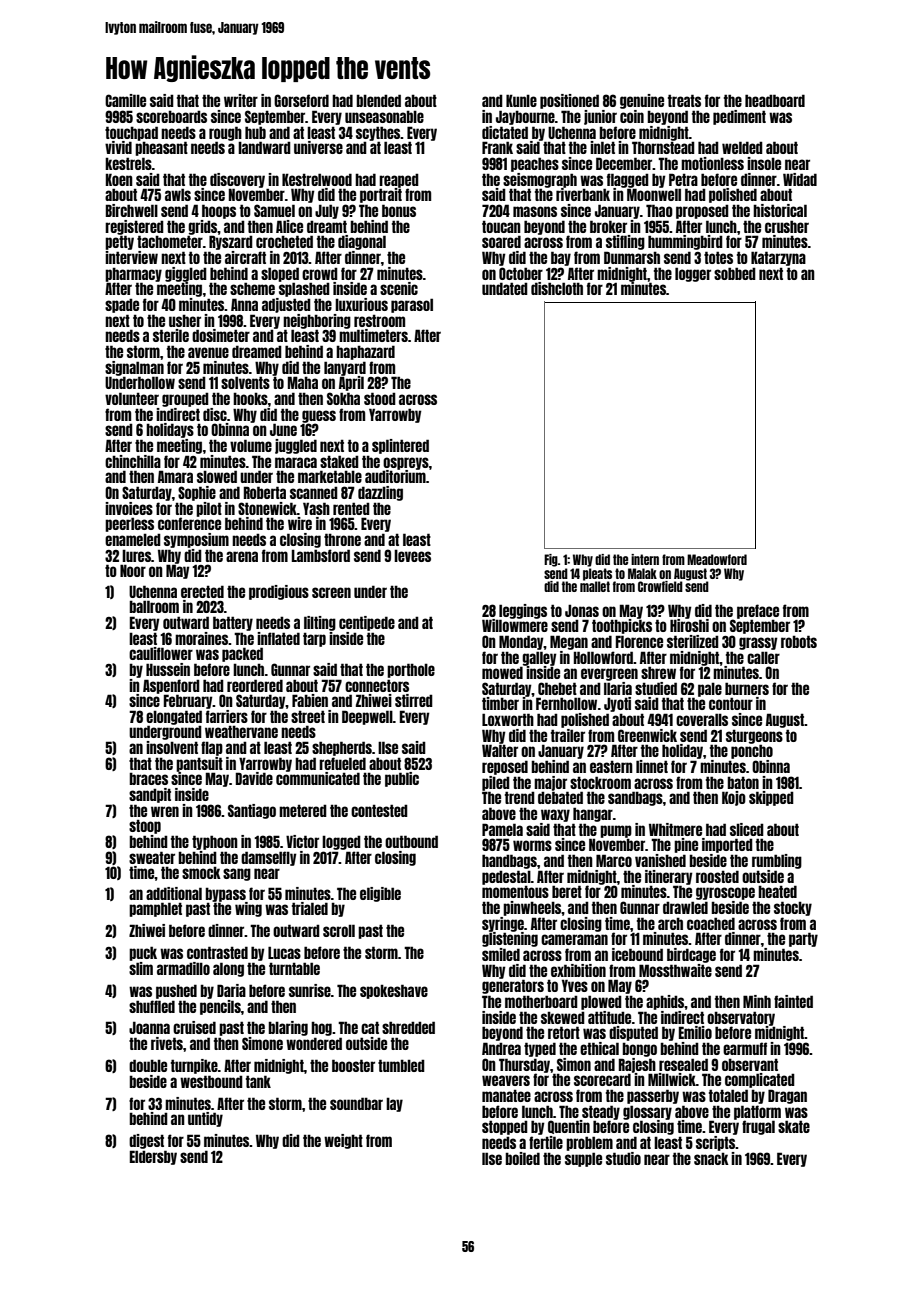 The height and width of the screenshot is (1308, 924). What do you see at coordinates (175, 476) in the screenshot?
I see `Amara` at bounding box center [175, 476].
